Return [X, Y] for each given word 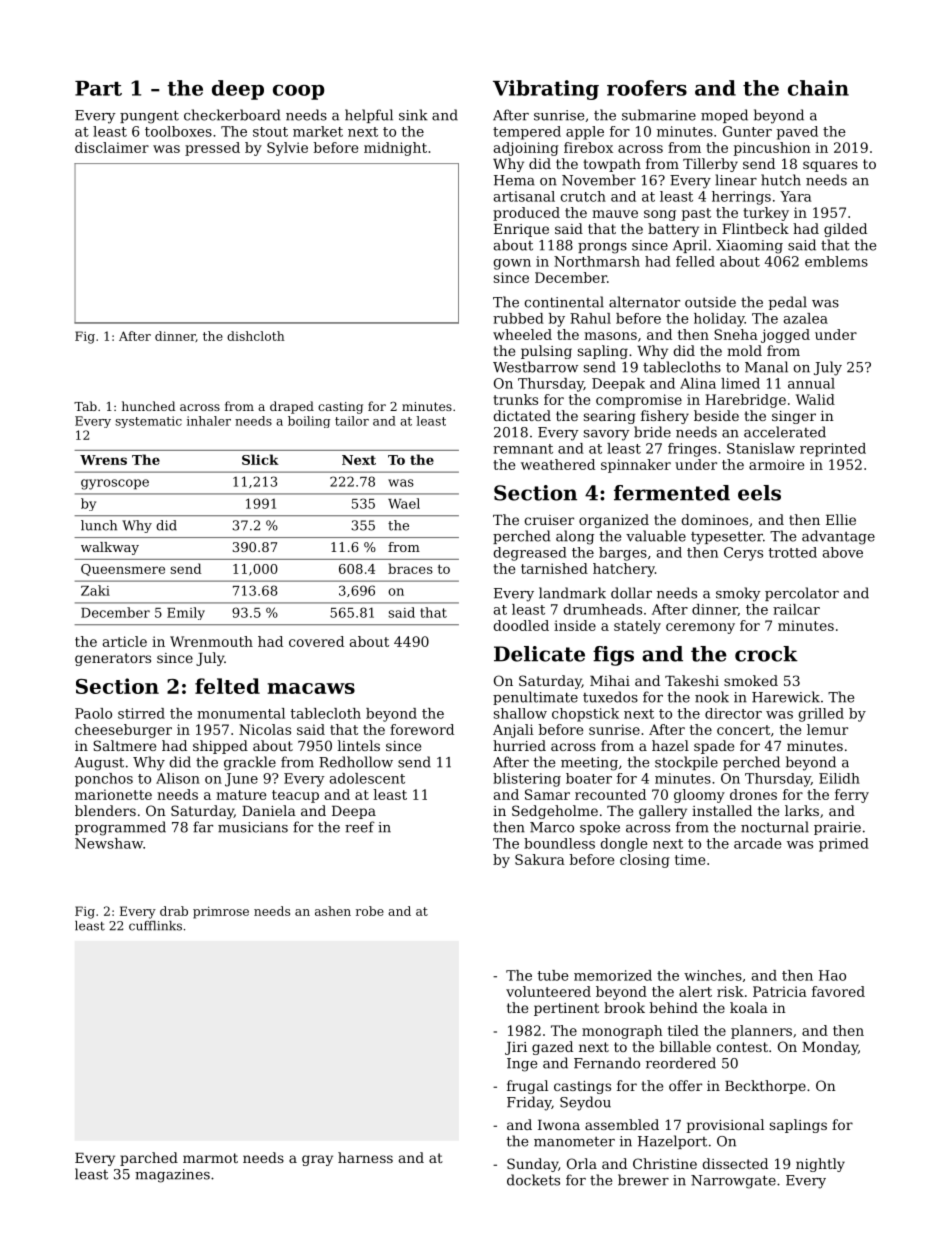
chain [818, 88]
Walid [815, 399]
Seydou [585, 1103]
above [843, 552]
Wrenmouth [211, 641]
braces [410, 568]
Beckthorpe [765, 1087]
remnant [523, 449]
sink [413, 115]
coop [299, 92]
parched [149, 1159]
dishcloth [256, 336]
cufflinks [155, 926]
